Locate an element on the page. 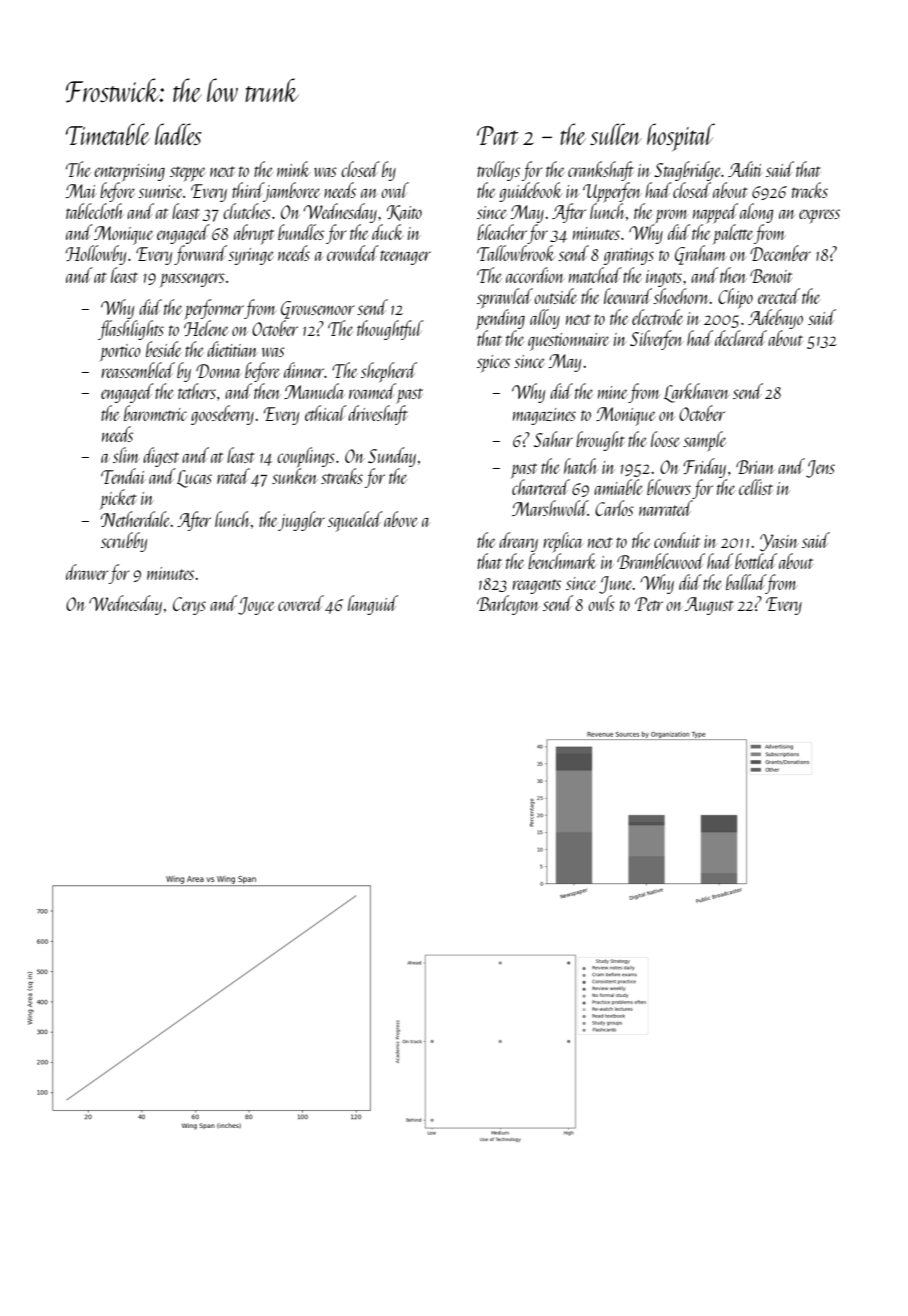 The image size is (908, 1316). Netherdale is located at coordinates (136, 519).
